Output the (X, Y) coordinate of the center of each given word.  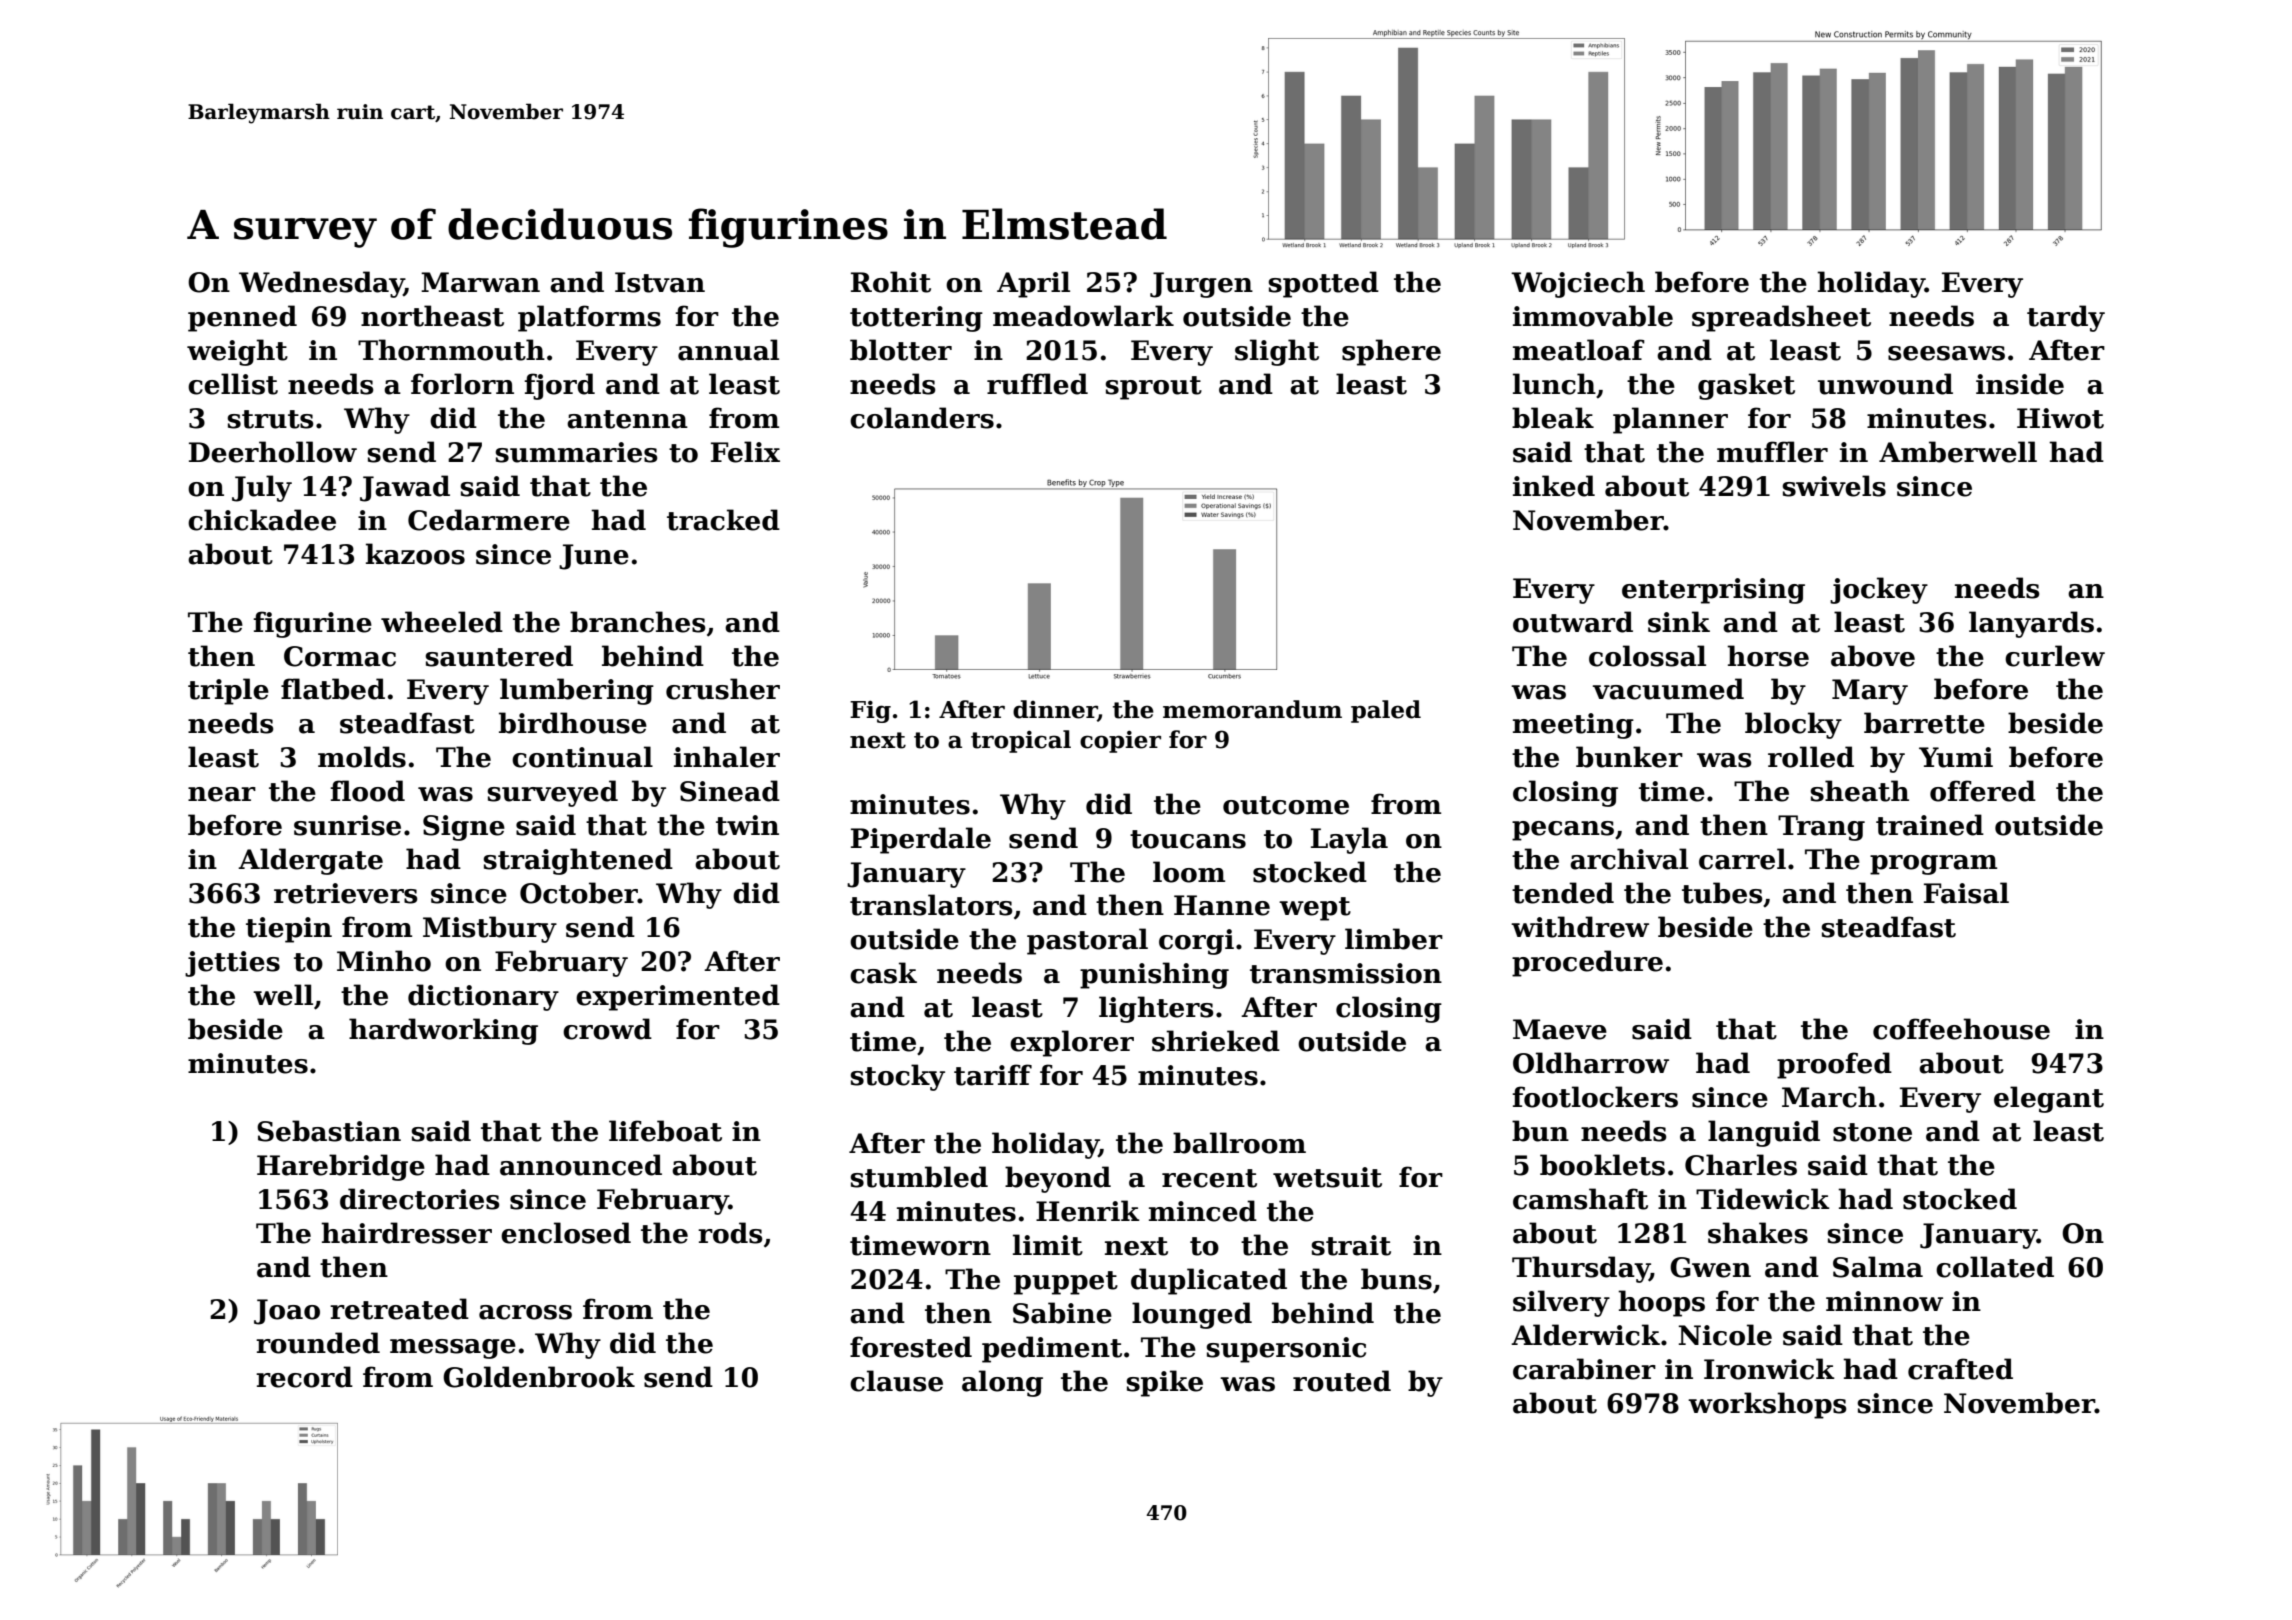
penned (242, 318)
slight (1277, 352)
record (304, 1377)
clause (896, 1381)
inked (1554, 486)
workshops (1767, 1405)
